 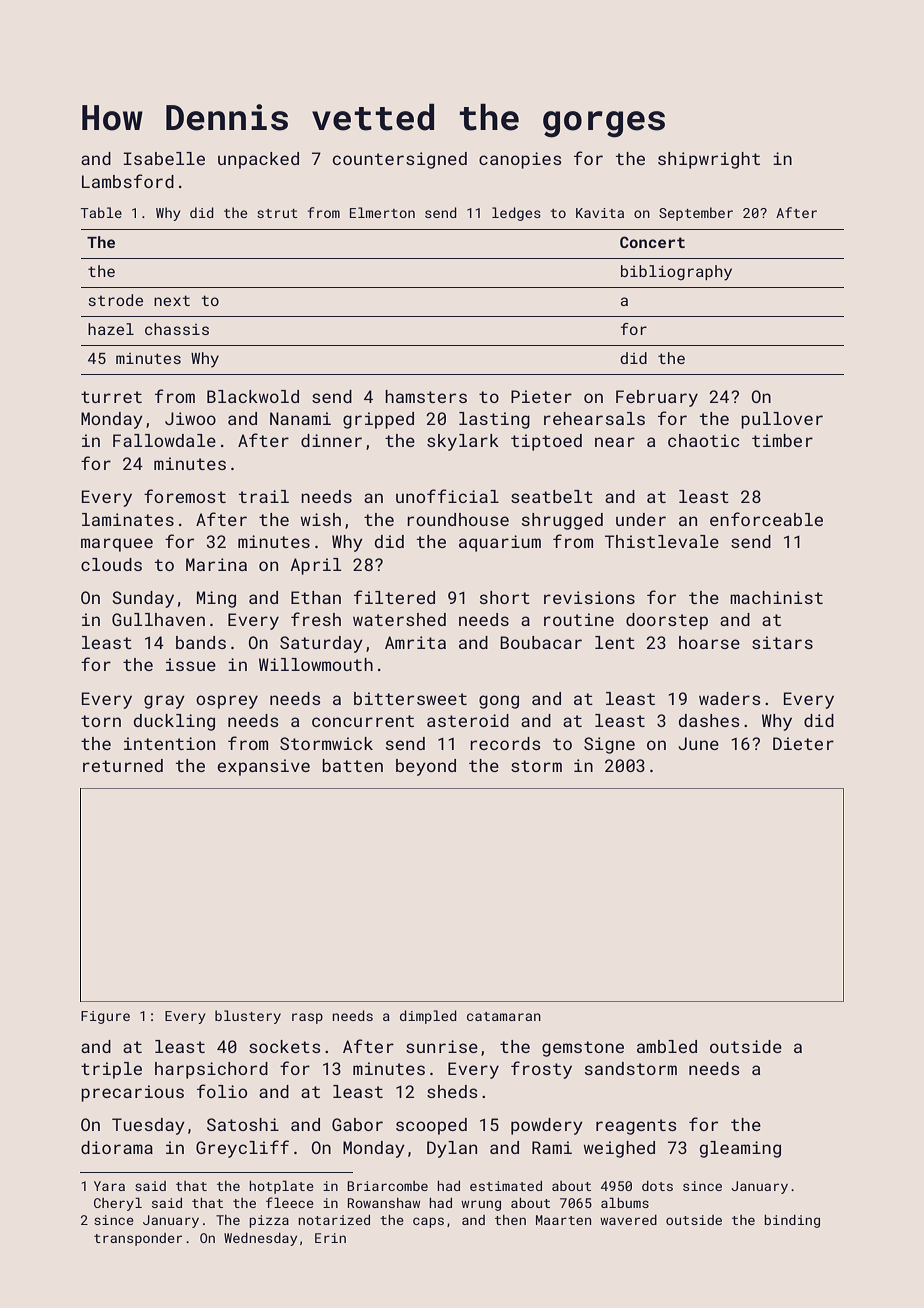 What do you see at coordinates (264, 496) in the document?
I see `trail` at bounding box center [264, 496].
